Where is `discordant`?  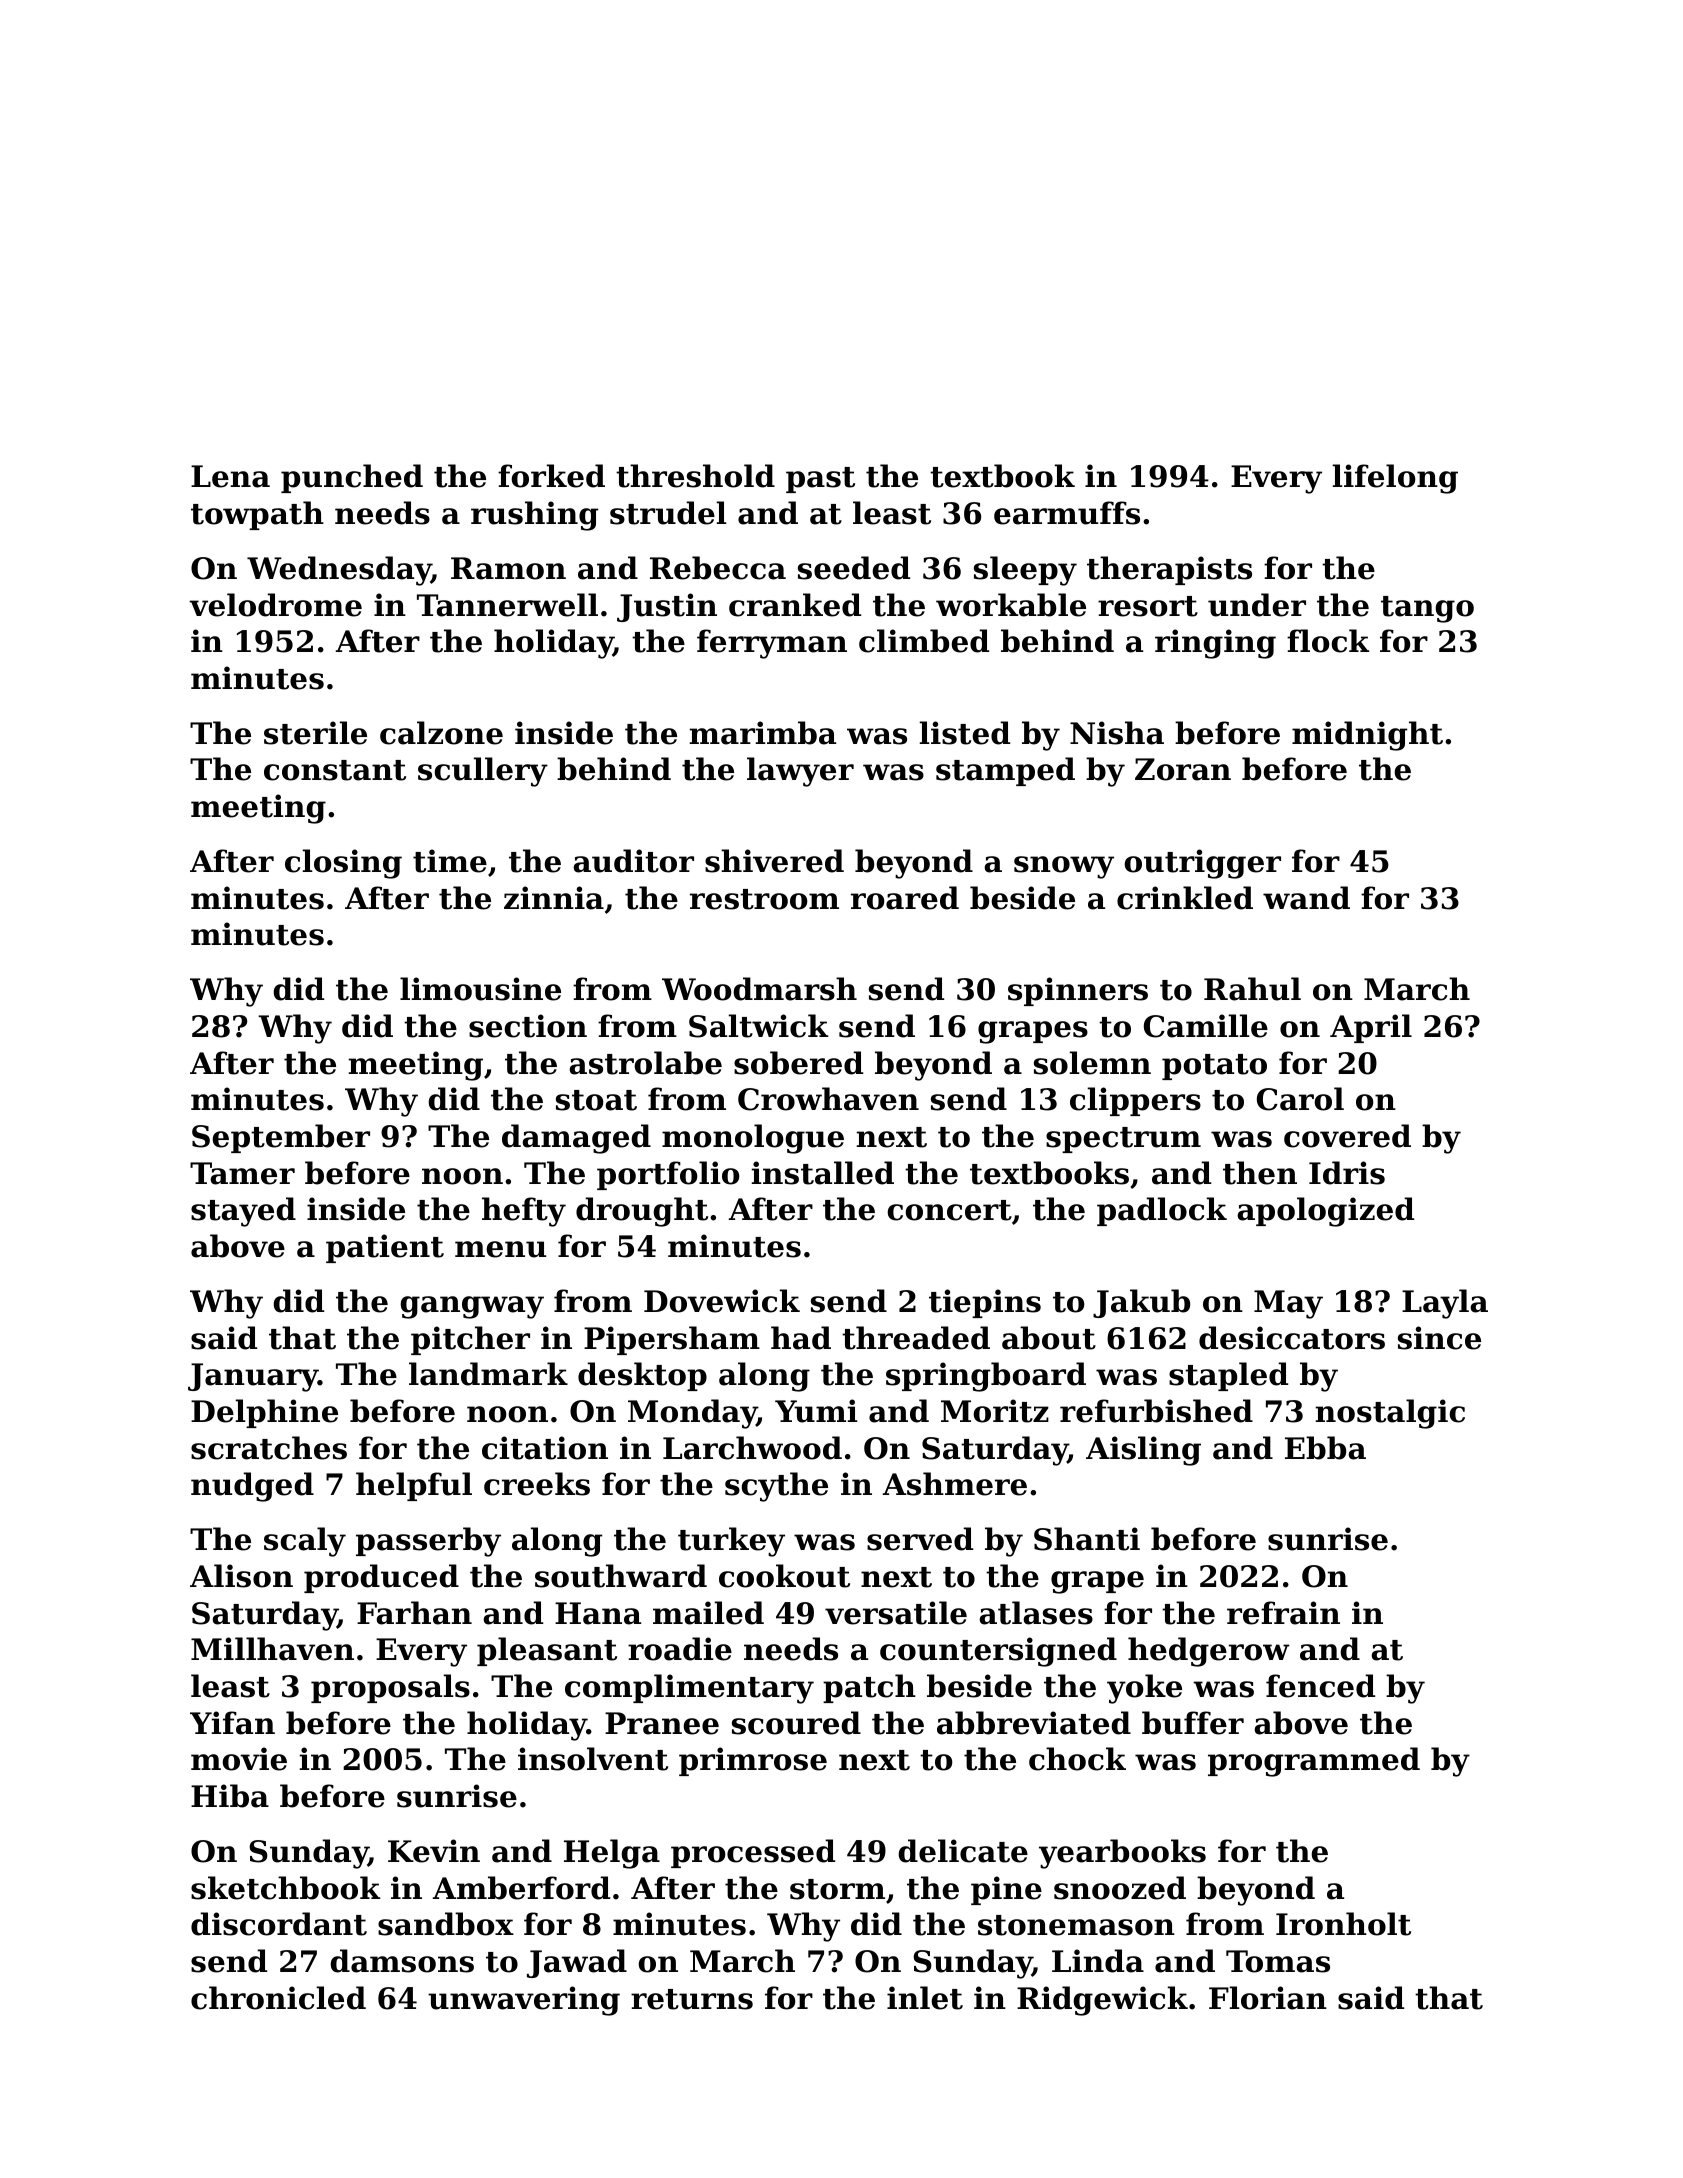
discordant is located at coordinates (279, 1924).
